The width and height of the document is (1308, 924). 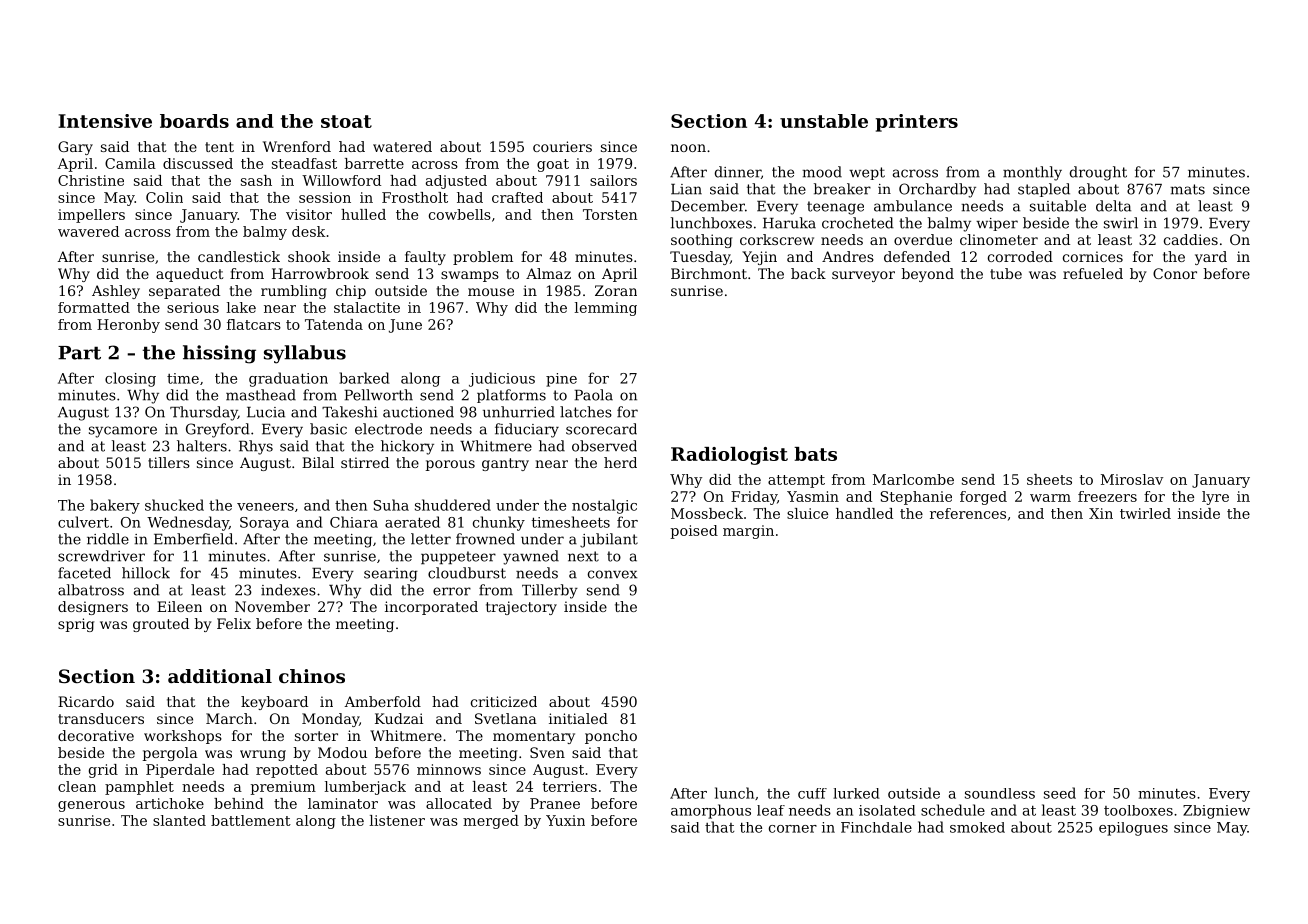 What do you see at coordinates (1000, 793) in the document?
I see `soundless` at bounding box center [1000, 793].
